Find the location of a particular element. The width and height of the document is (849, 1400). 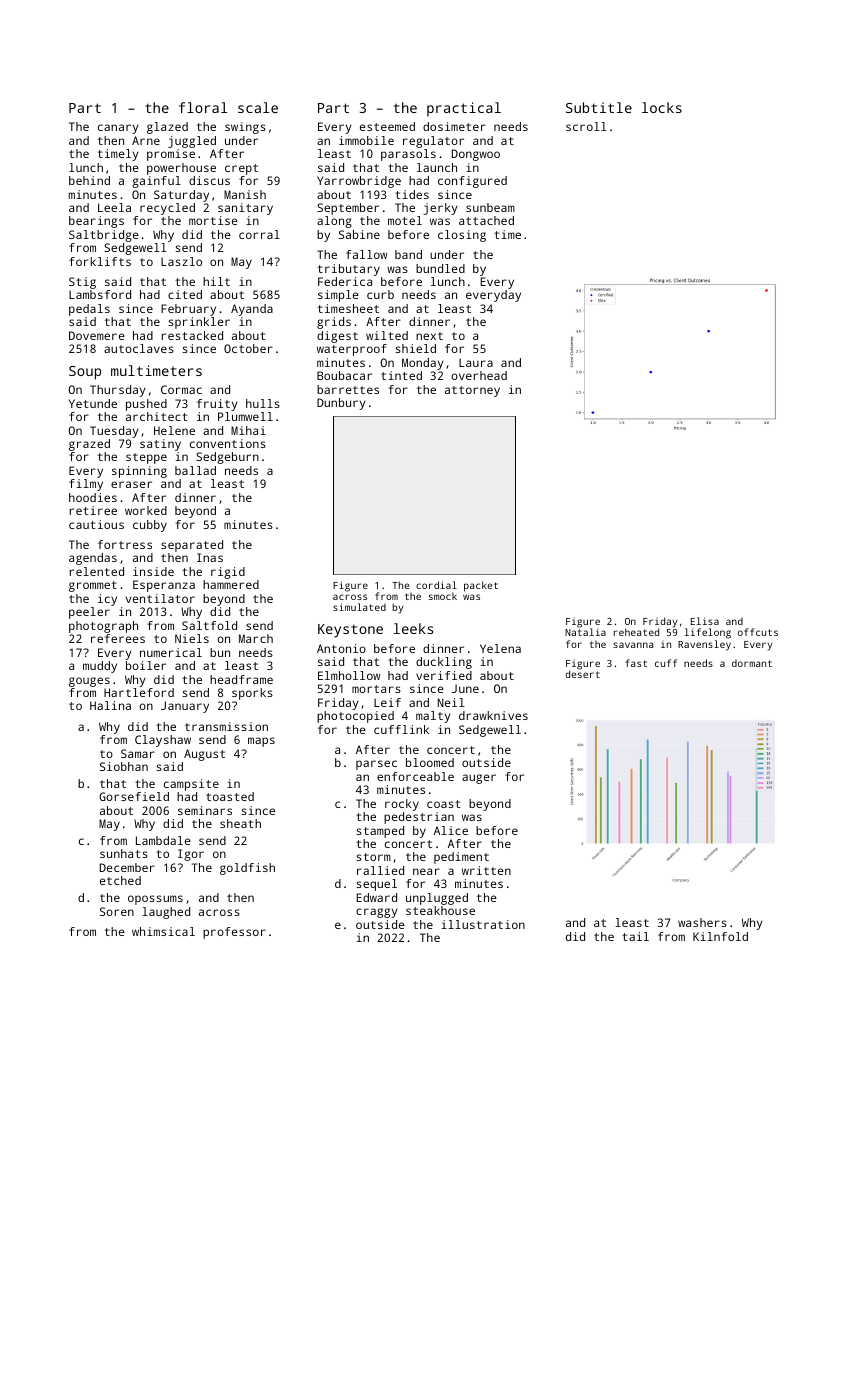

glazed is located at coordinates (167, 128).
